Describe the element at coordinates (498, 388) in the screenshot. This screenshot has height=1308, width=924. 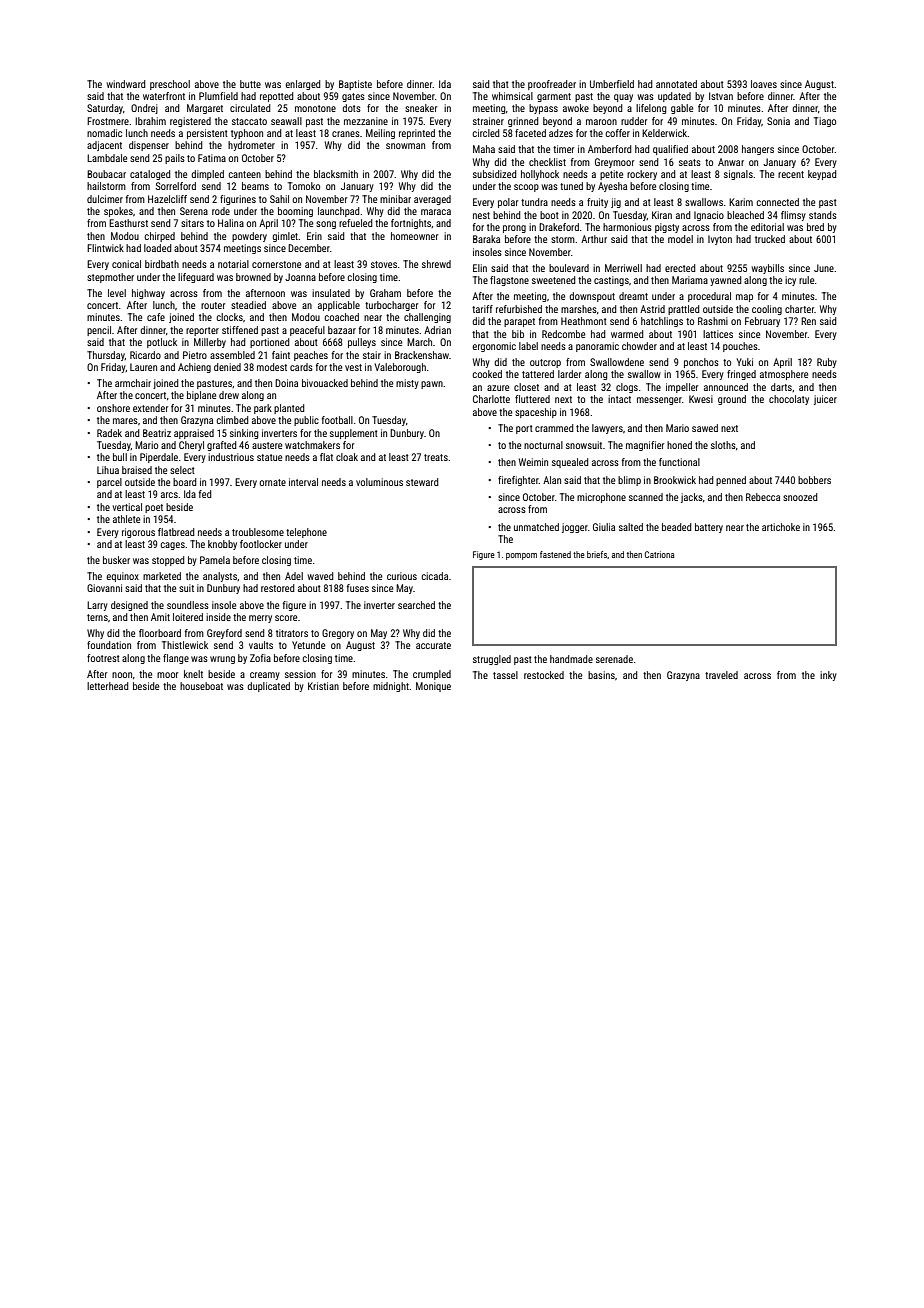
I see `azure` at that location.
